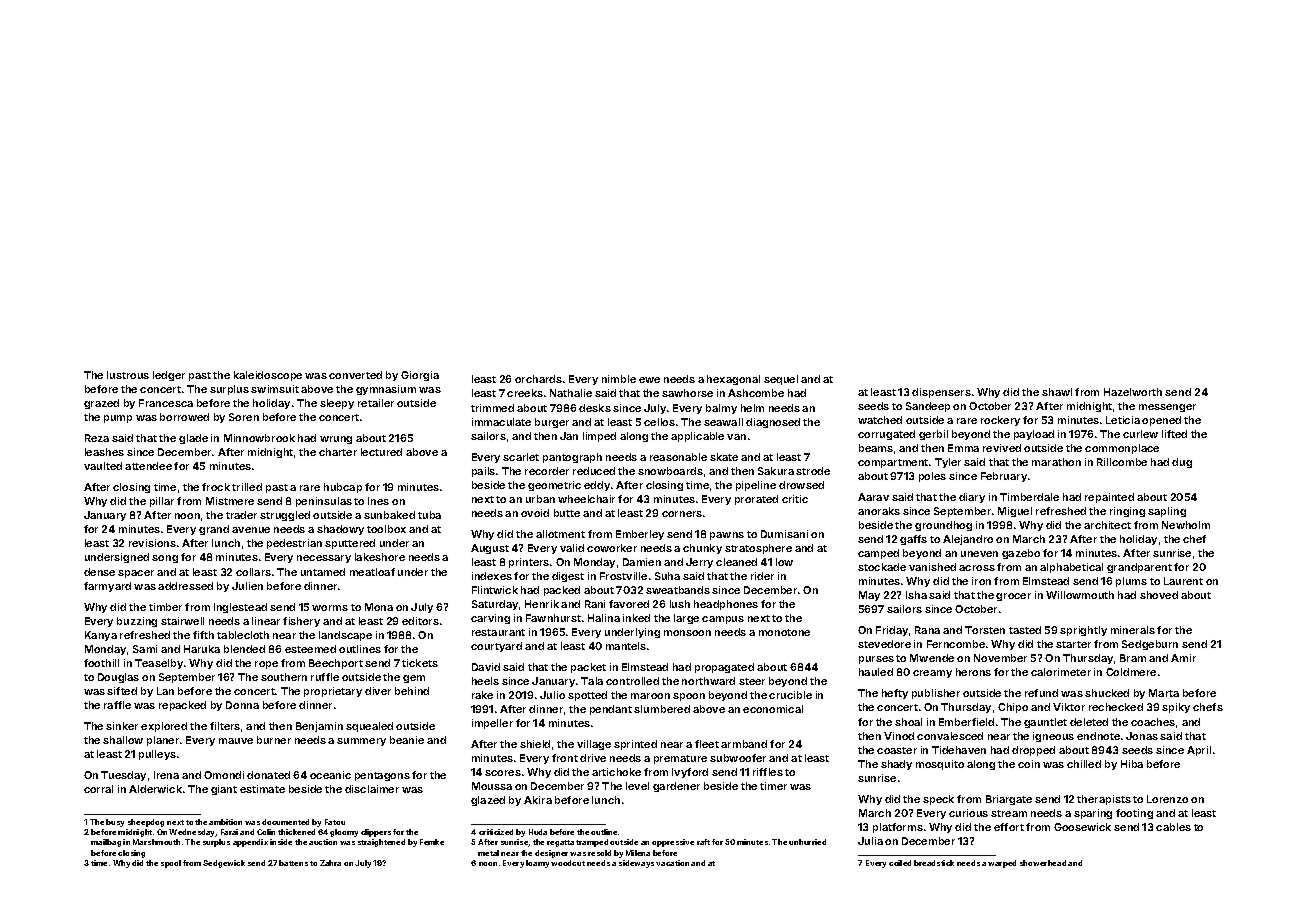 The height and width of the document is (924, 1308). What do you see at coordinates (1083, 631) in the document?
I see `sprightly` at bounding box center [1083, 631].
